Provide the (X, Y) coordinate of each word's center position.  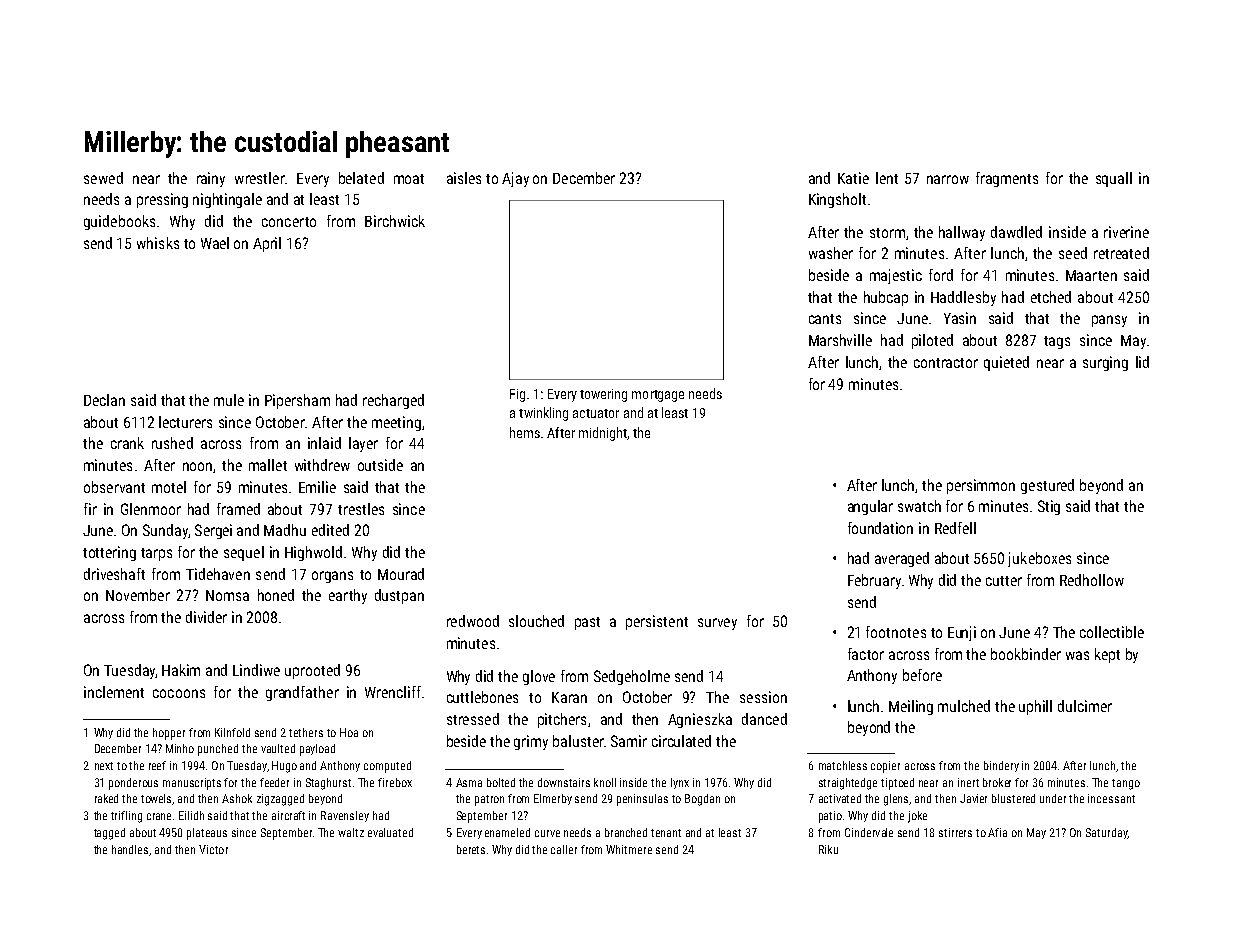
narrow (948, 179)
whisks (158, 243)
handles (130, 849)
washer (831, 253)
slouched (536, 621)
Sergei (213, 531)
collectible (1112, 632)
